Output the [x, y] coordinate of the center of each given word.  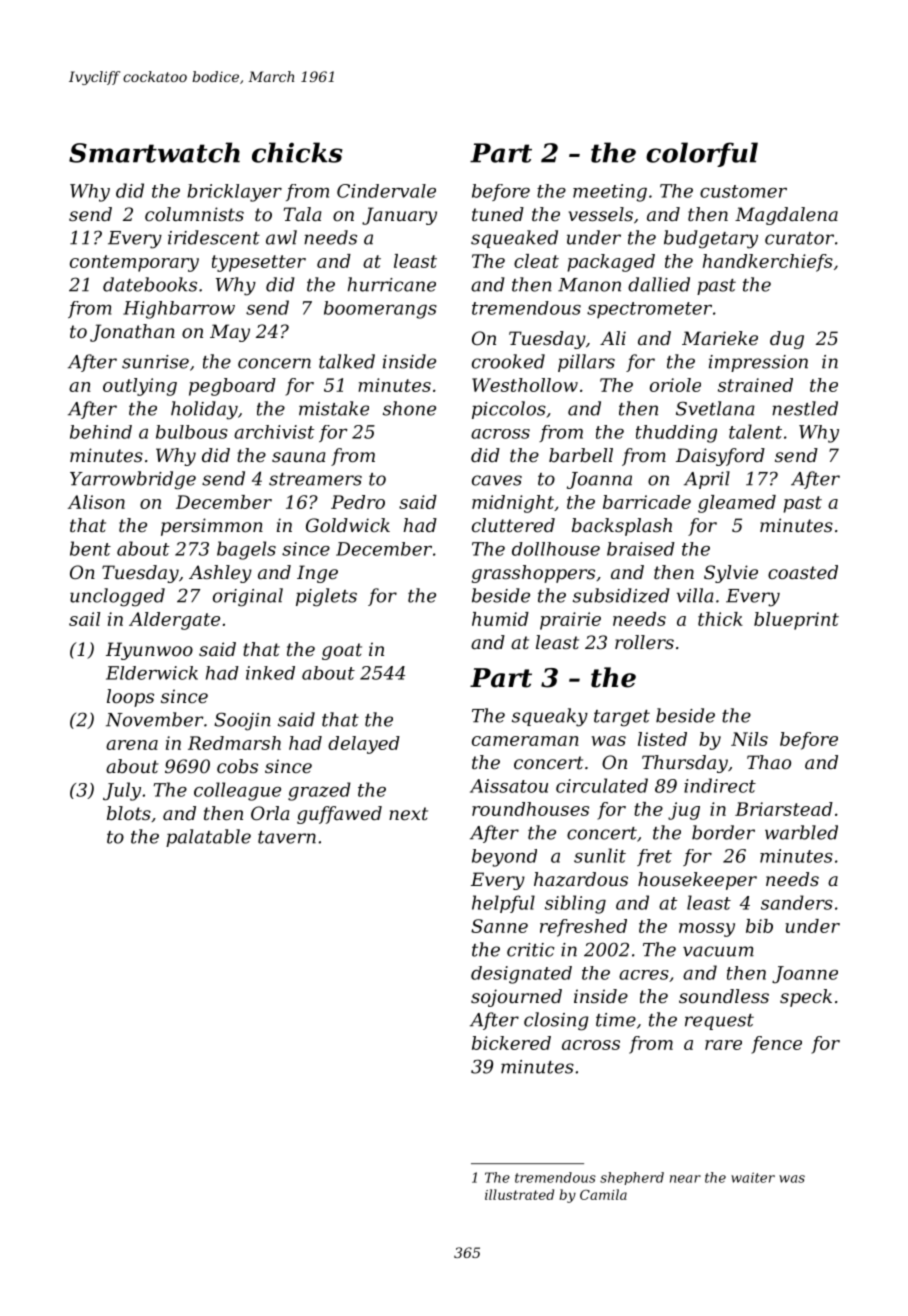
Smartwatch [154, 152]
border [723, 832]
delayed [364, 745]
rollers [644, 642]
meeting [610, 193]
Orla [270, 813]
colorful [702, 154]
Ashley [220, 574]
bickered [511, 1043]
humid [500, 619]
